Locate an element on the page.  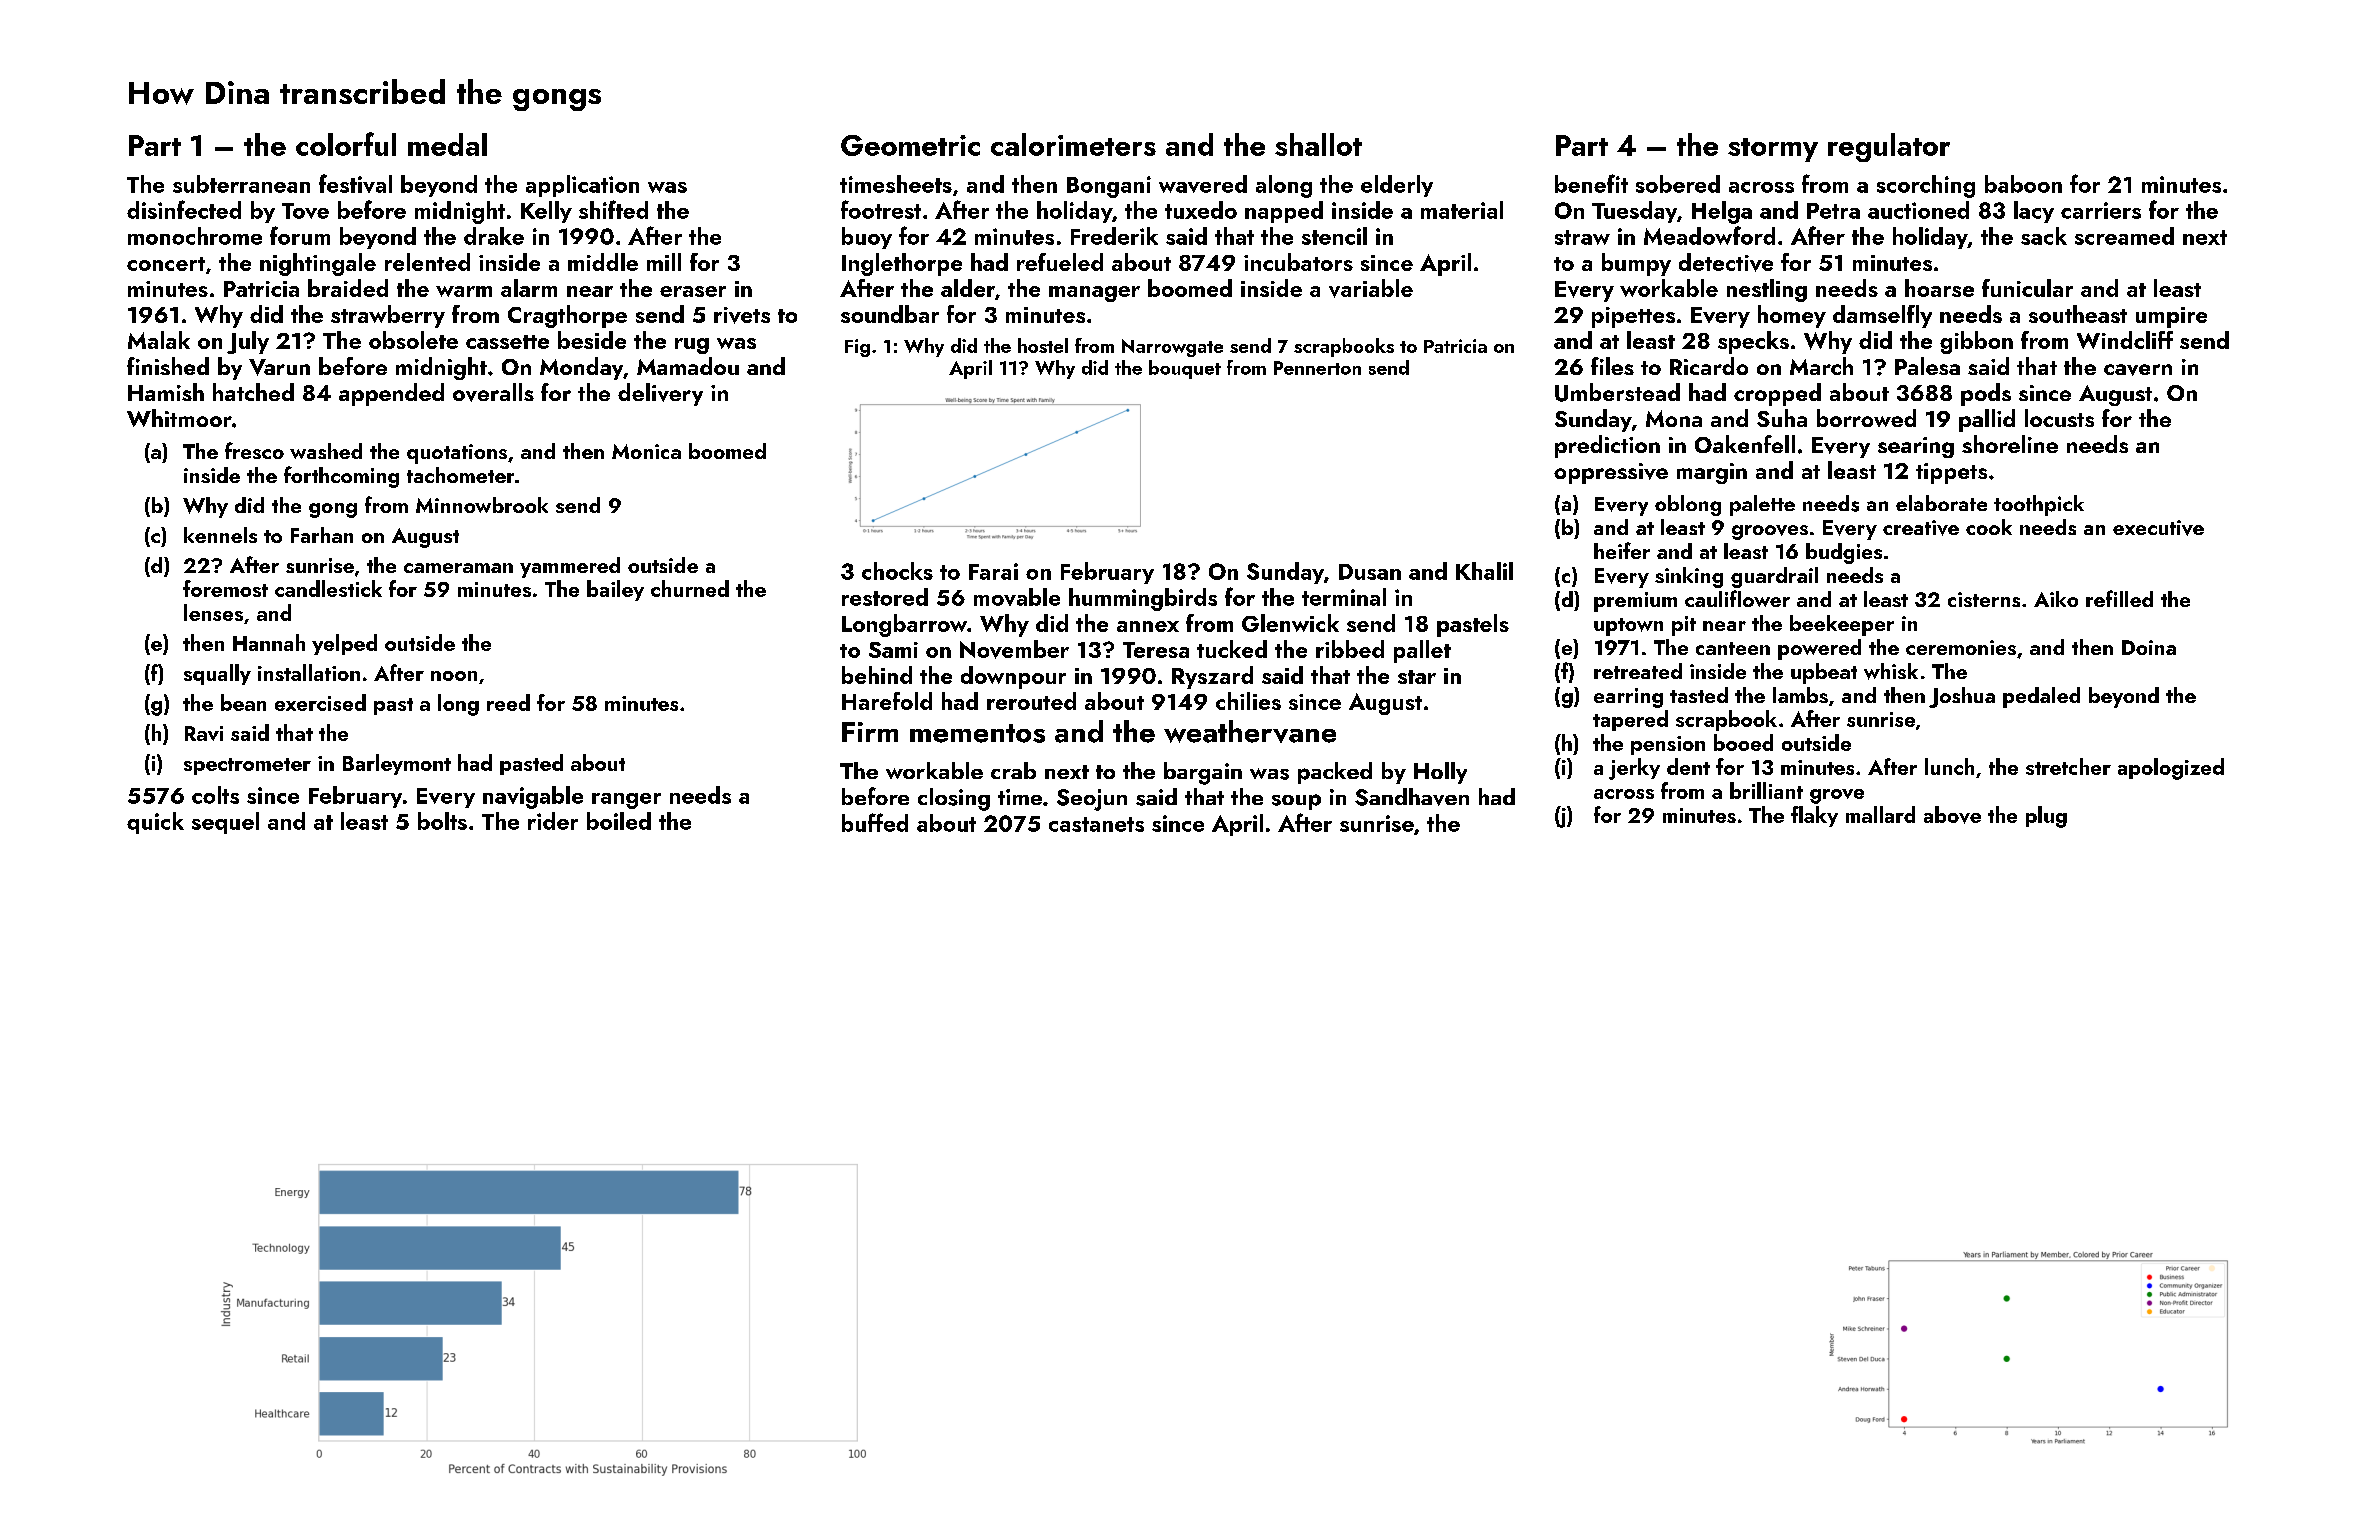
pedaled is located at coordinates (2041, 697).
